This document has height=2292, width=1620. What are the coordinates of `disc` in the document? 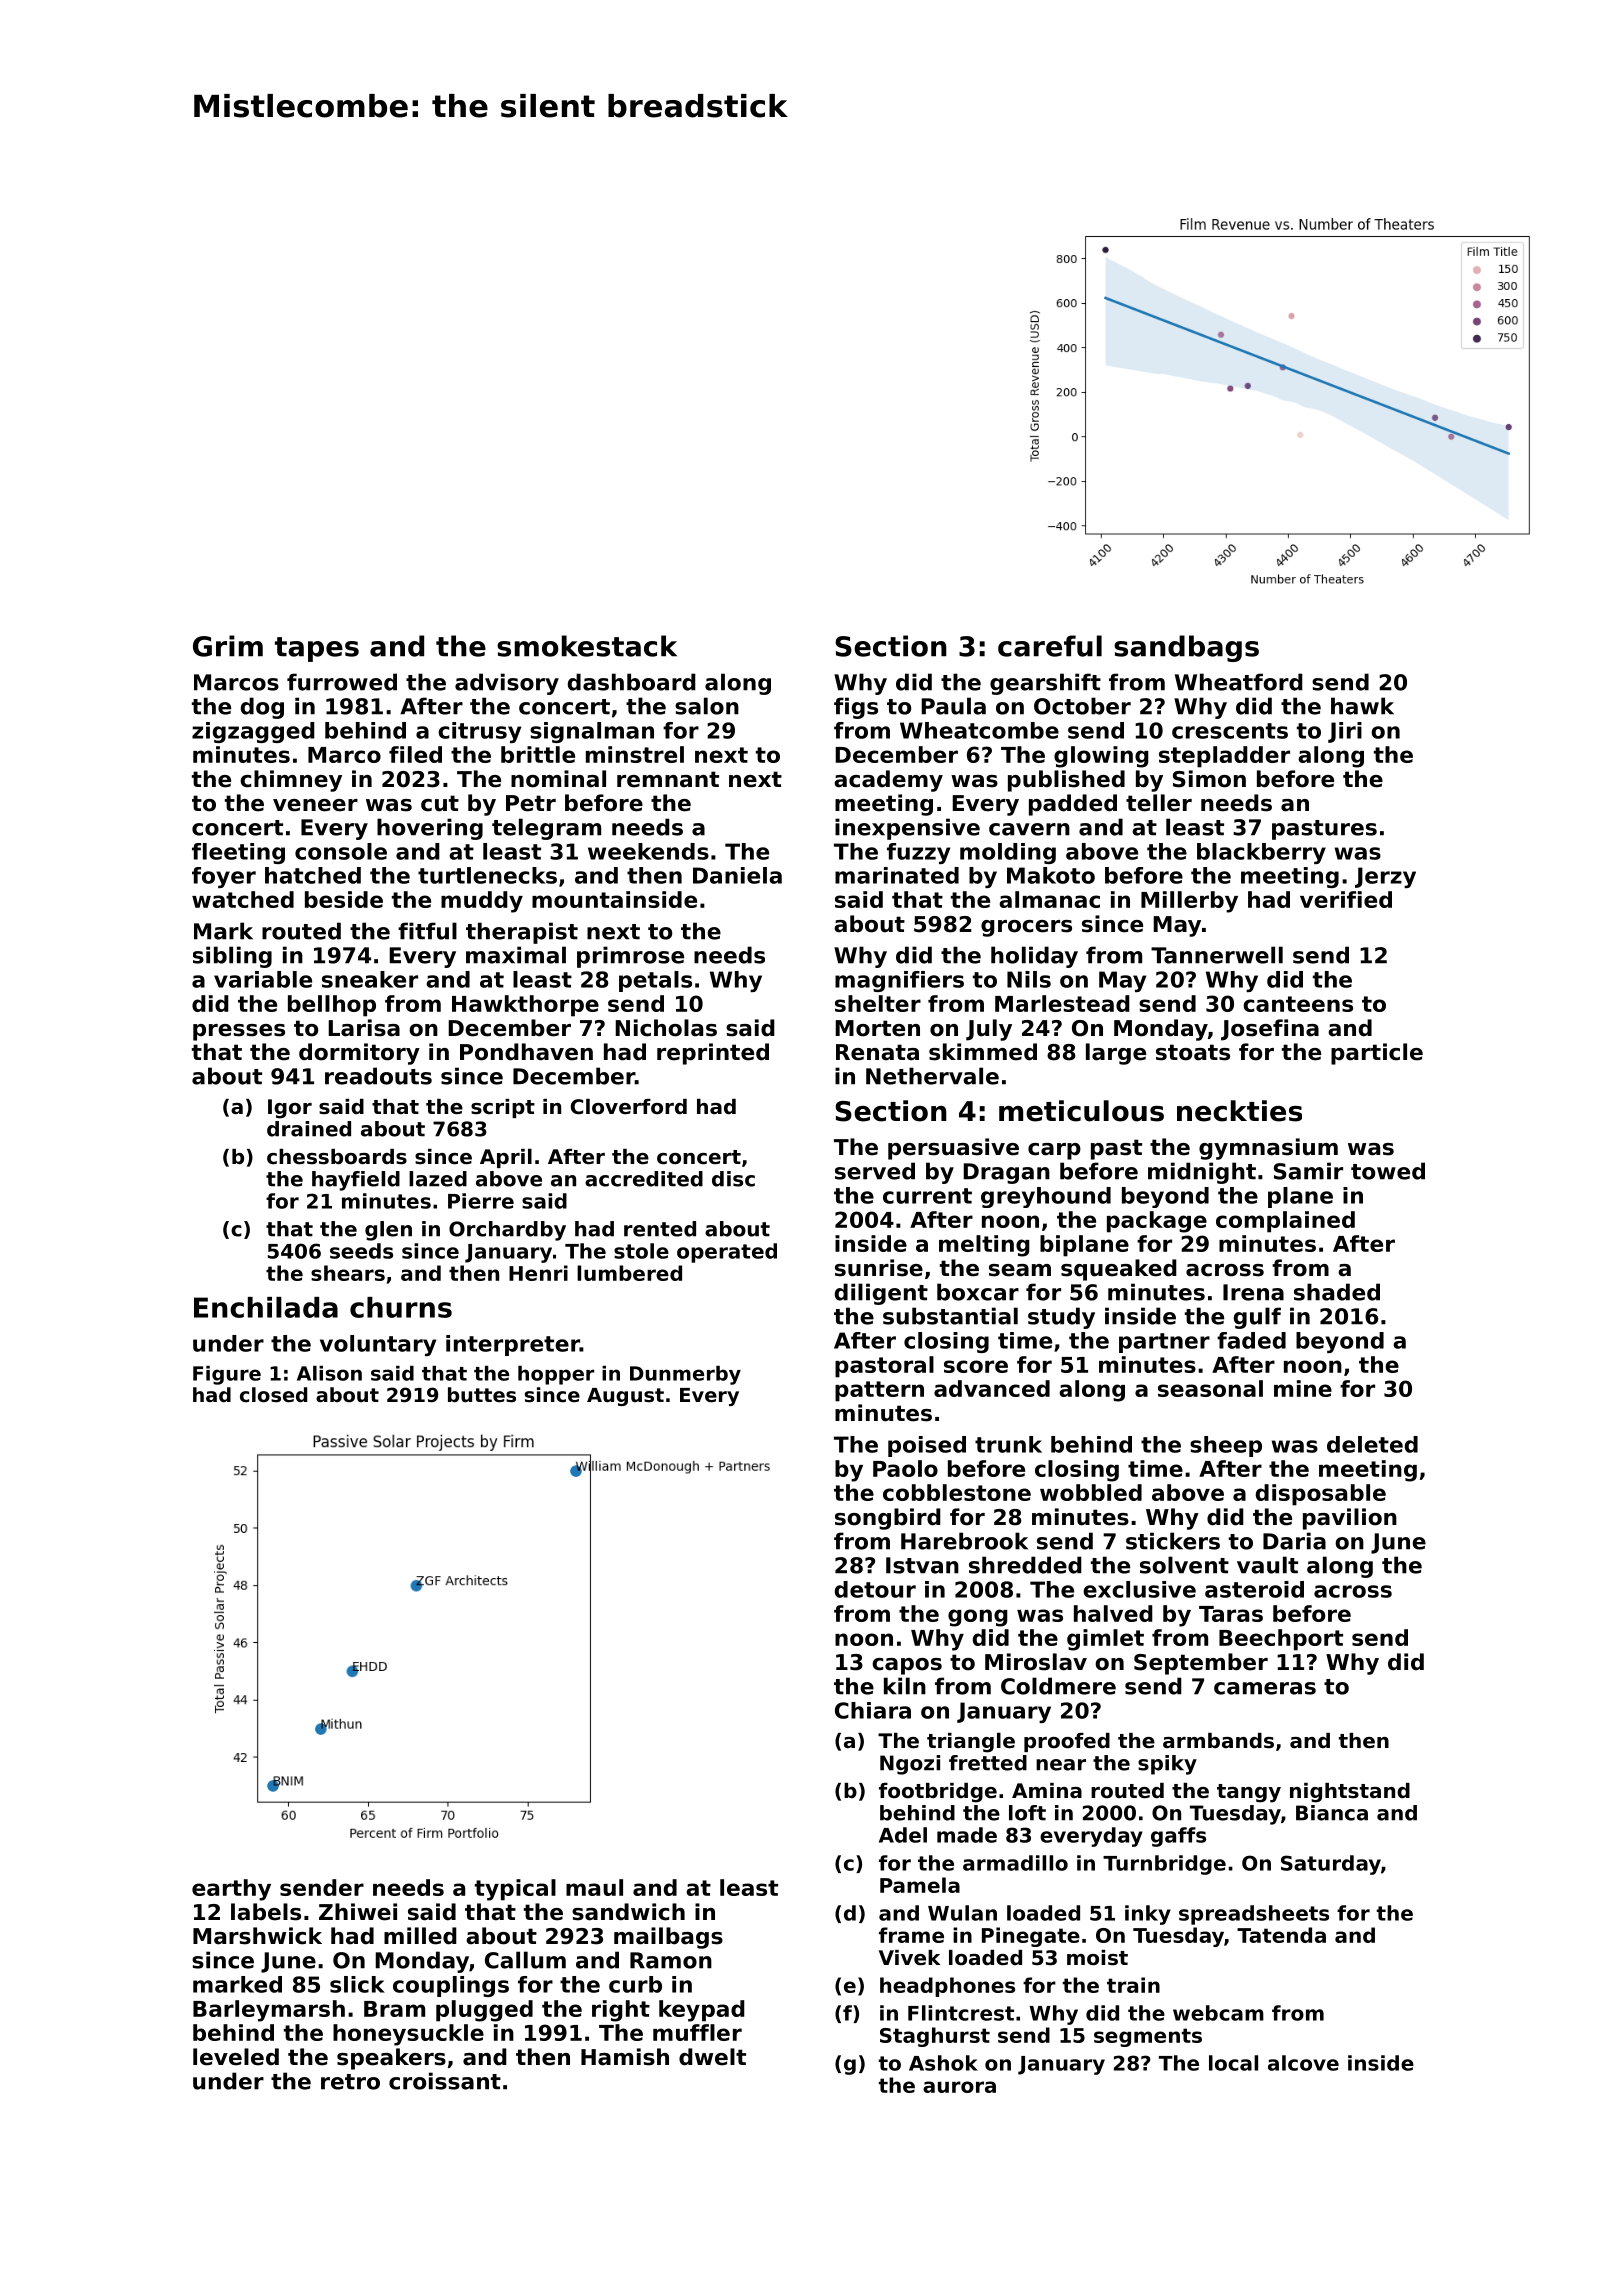 It's located at (733, 1179).
